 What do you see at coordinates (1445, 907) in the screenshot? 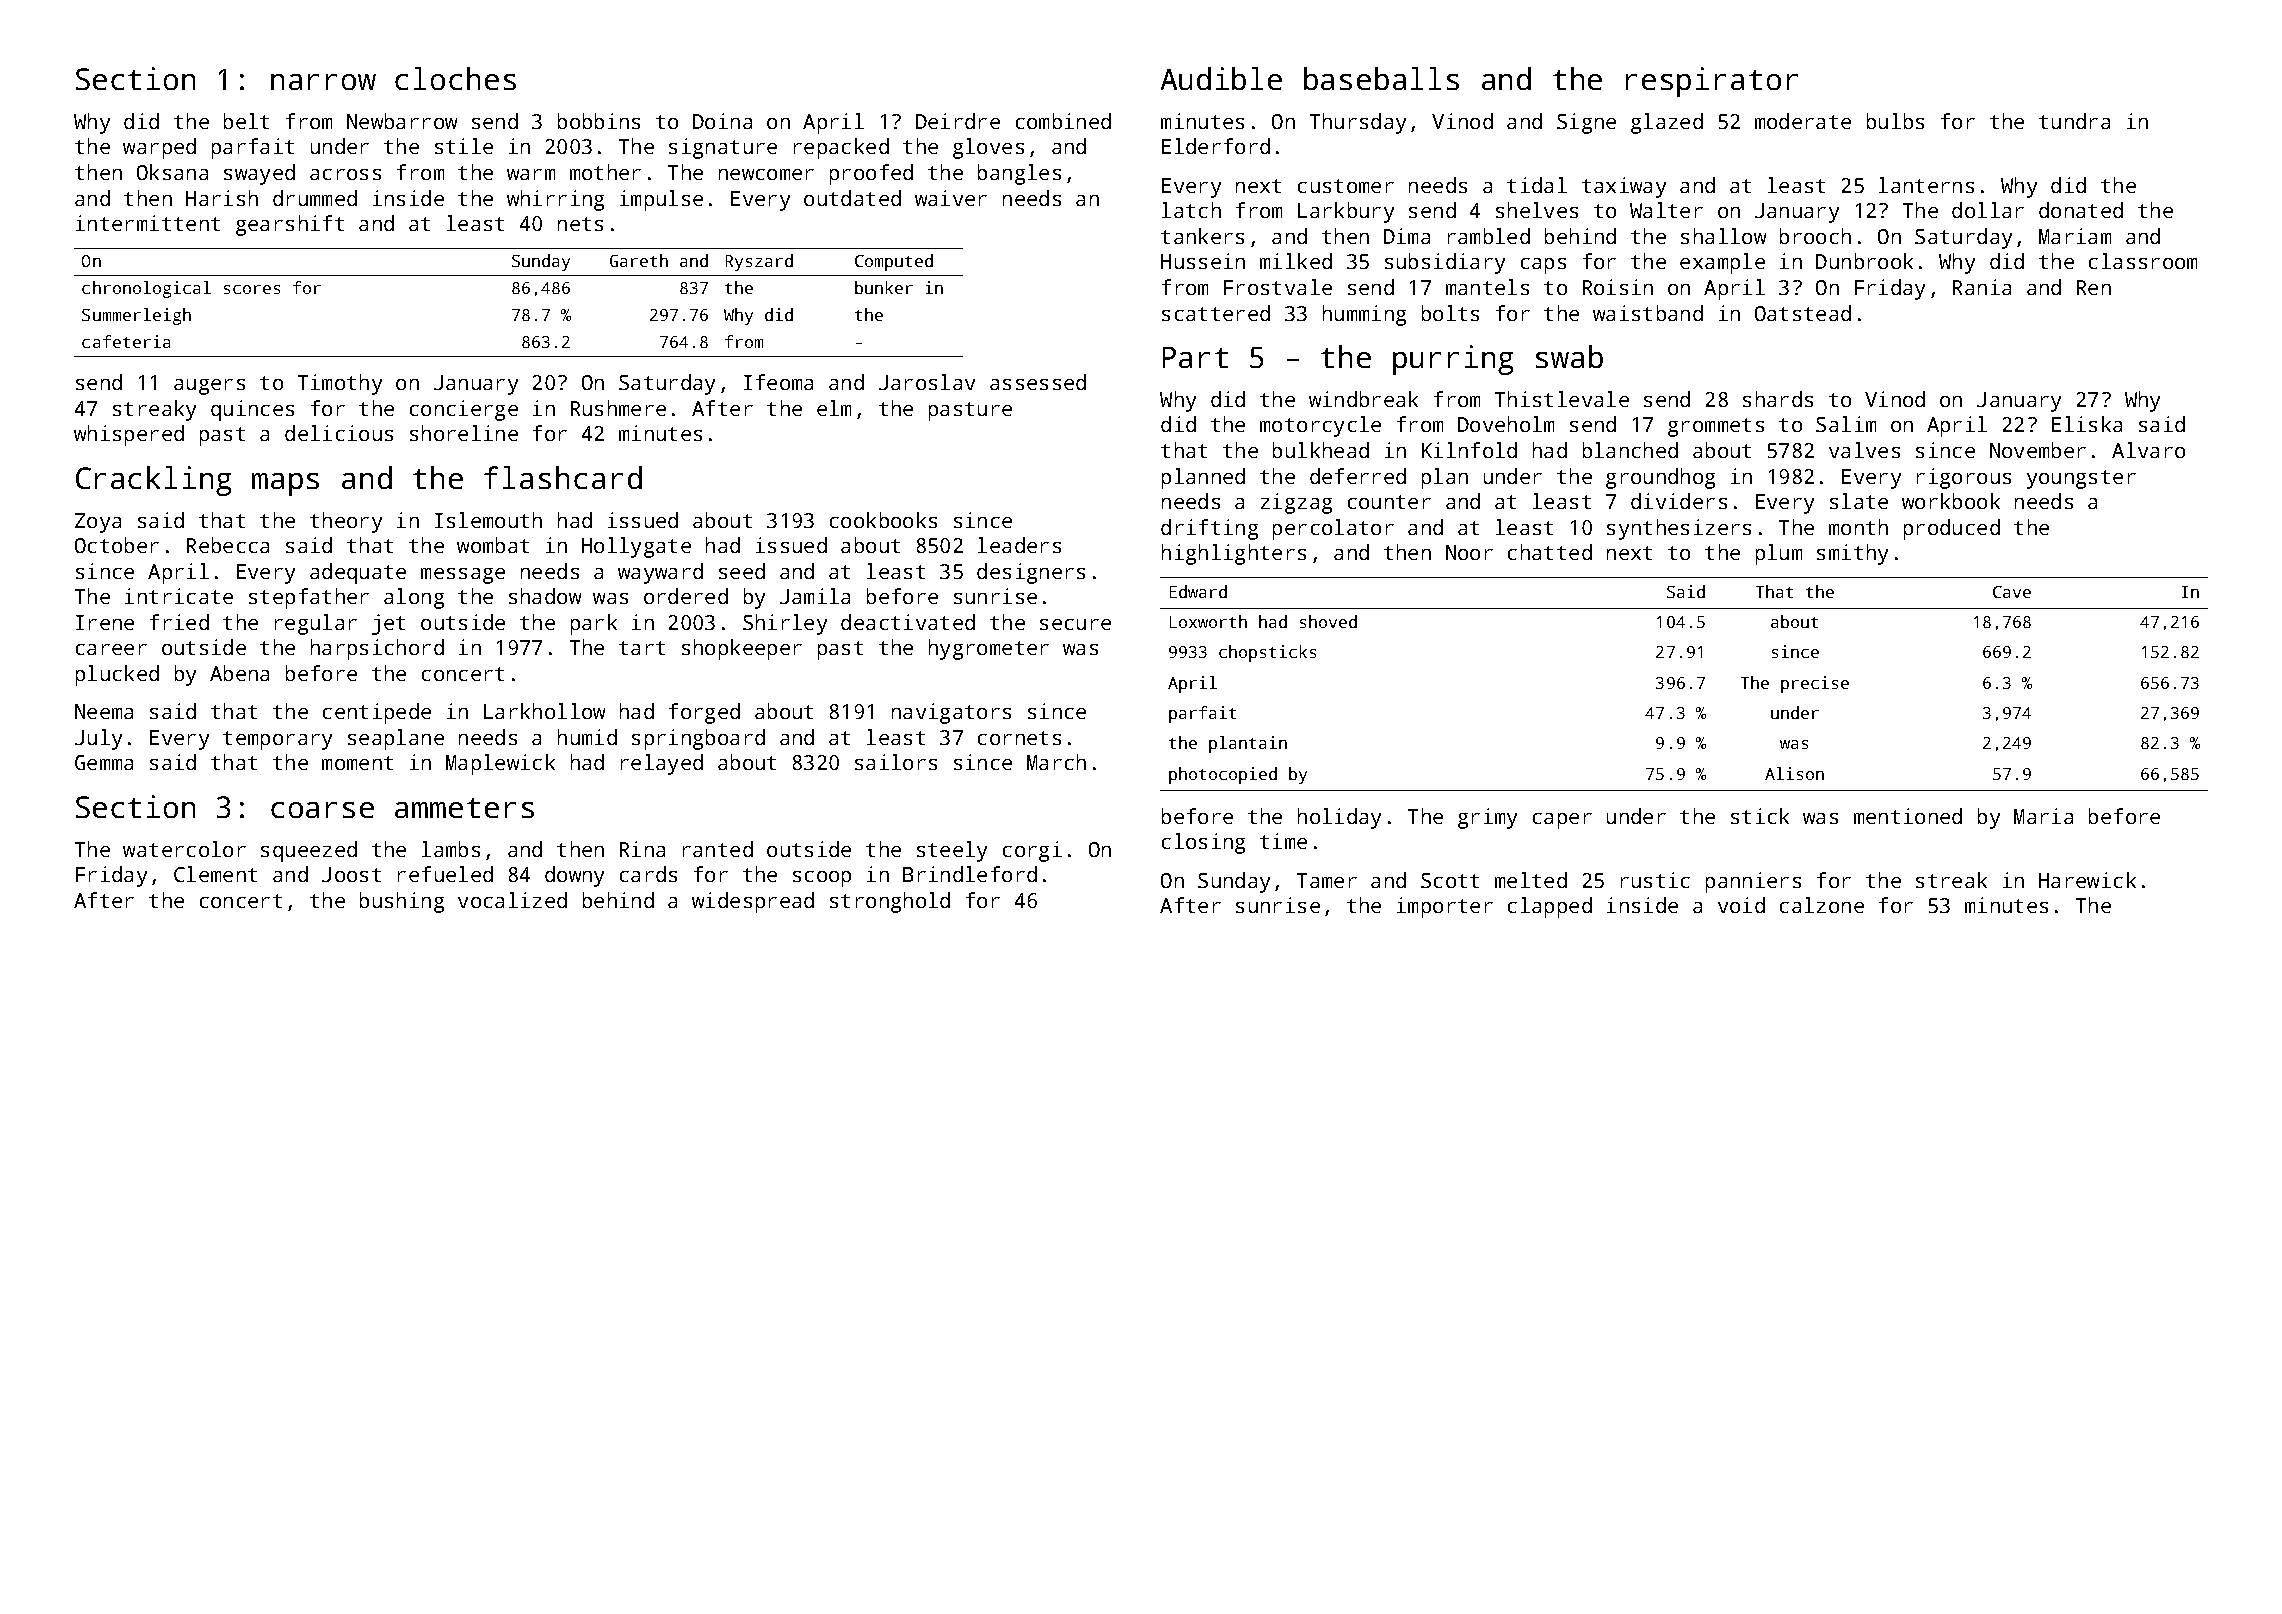
I see `importer` at bounding box center [1445, 907].
